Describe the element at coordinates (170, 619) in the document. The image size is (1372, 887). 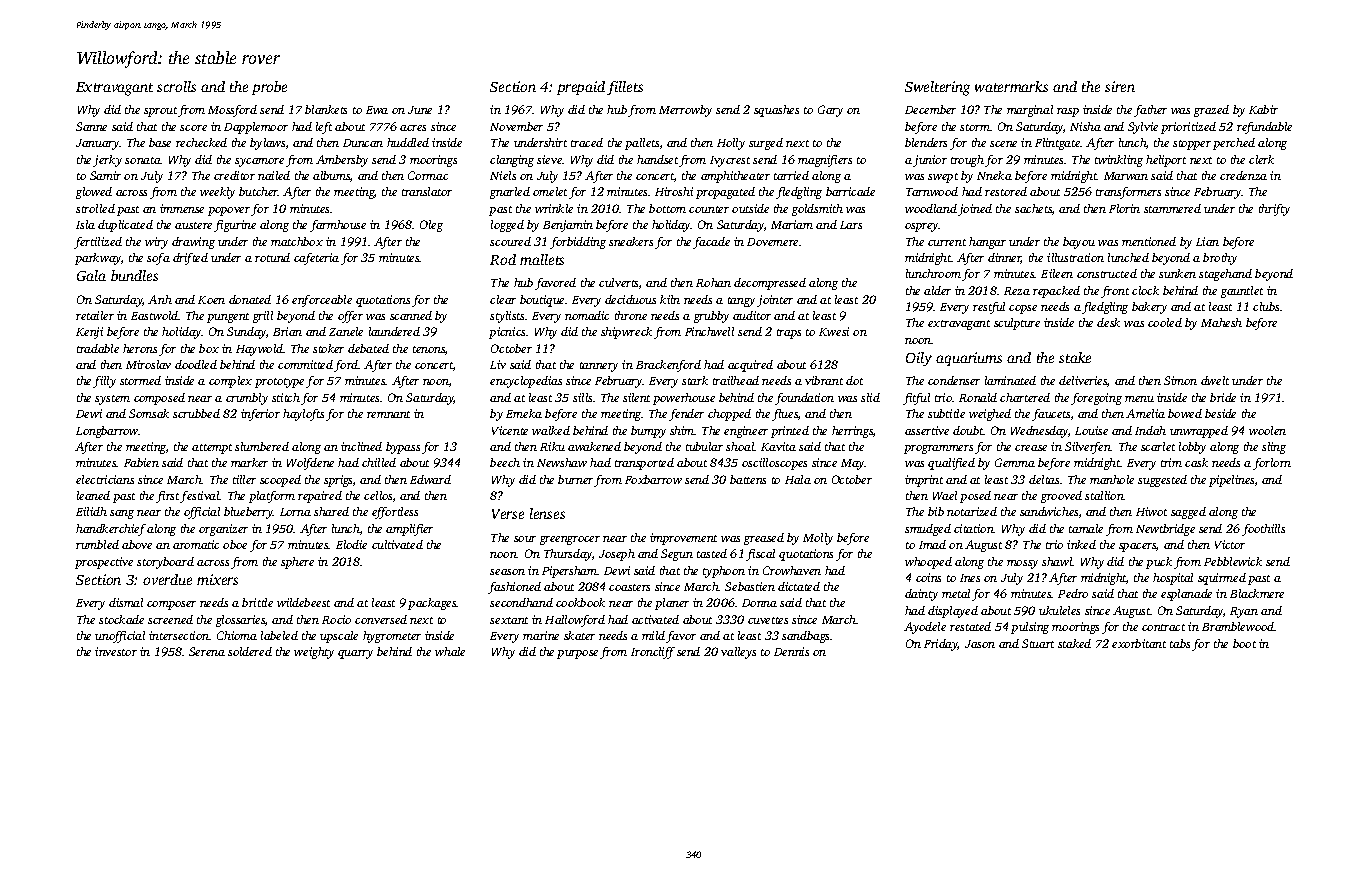
I see `screened` at that location.
